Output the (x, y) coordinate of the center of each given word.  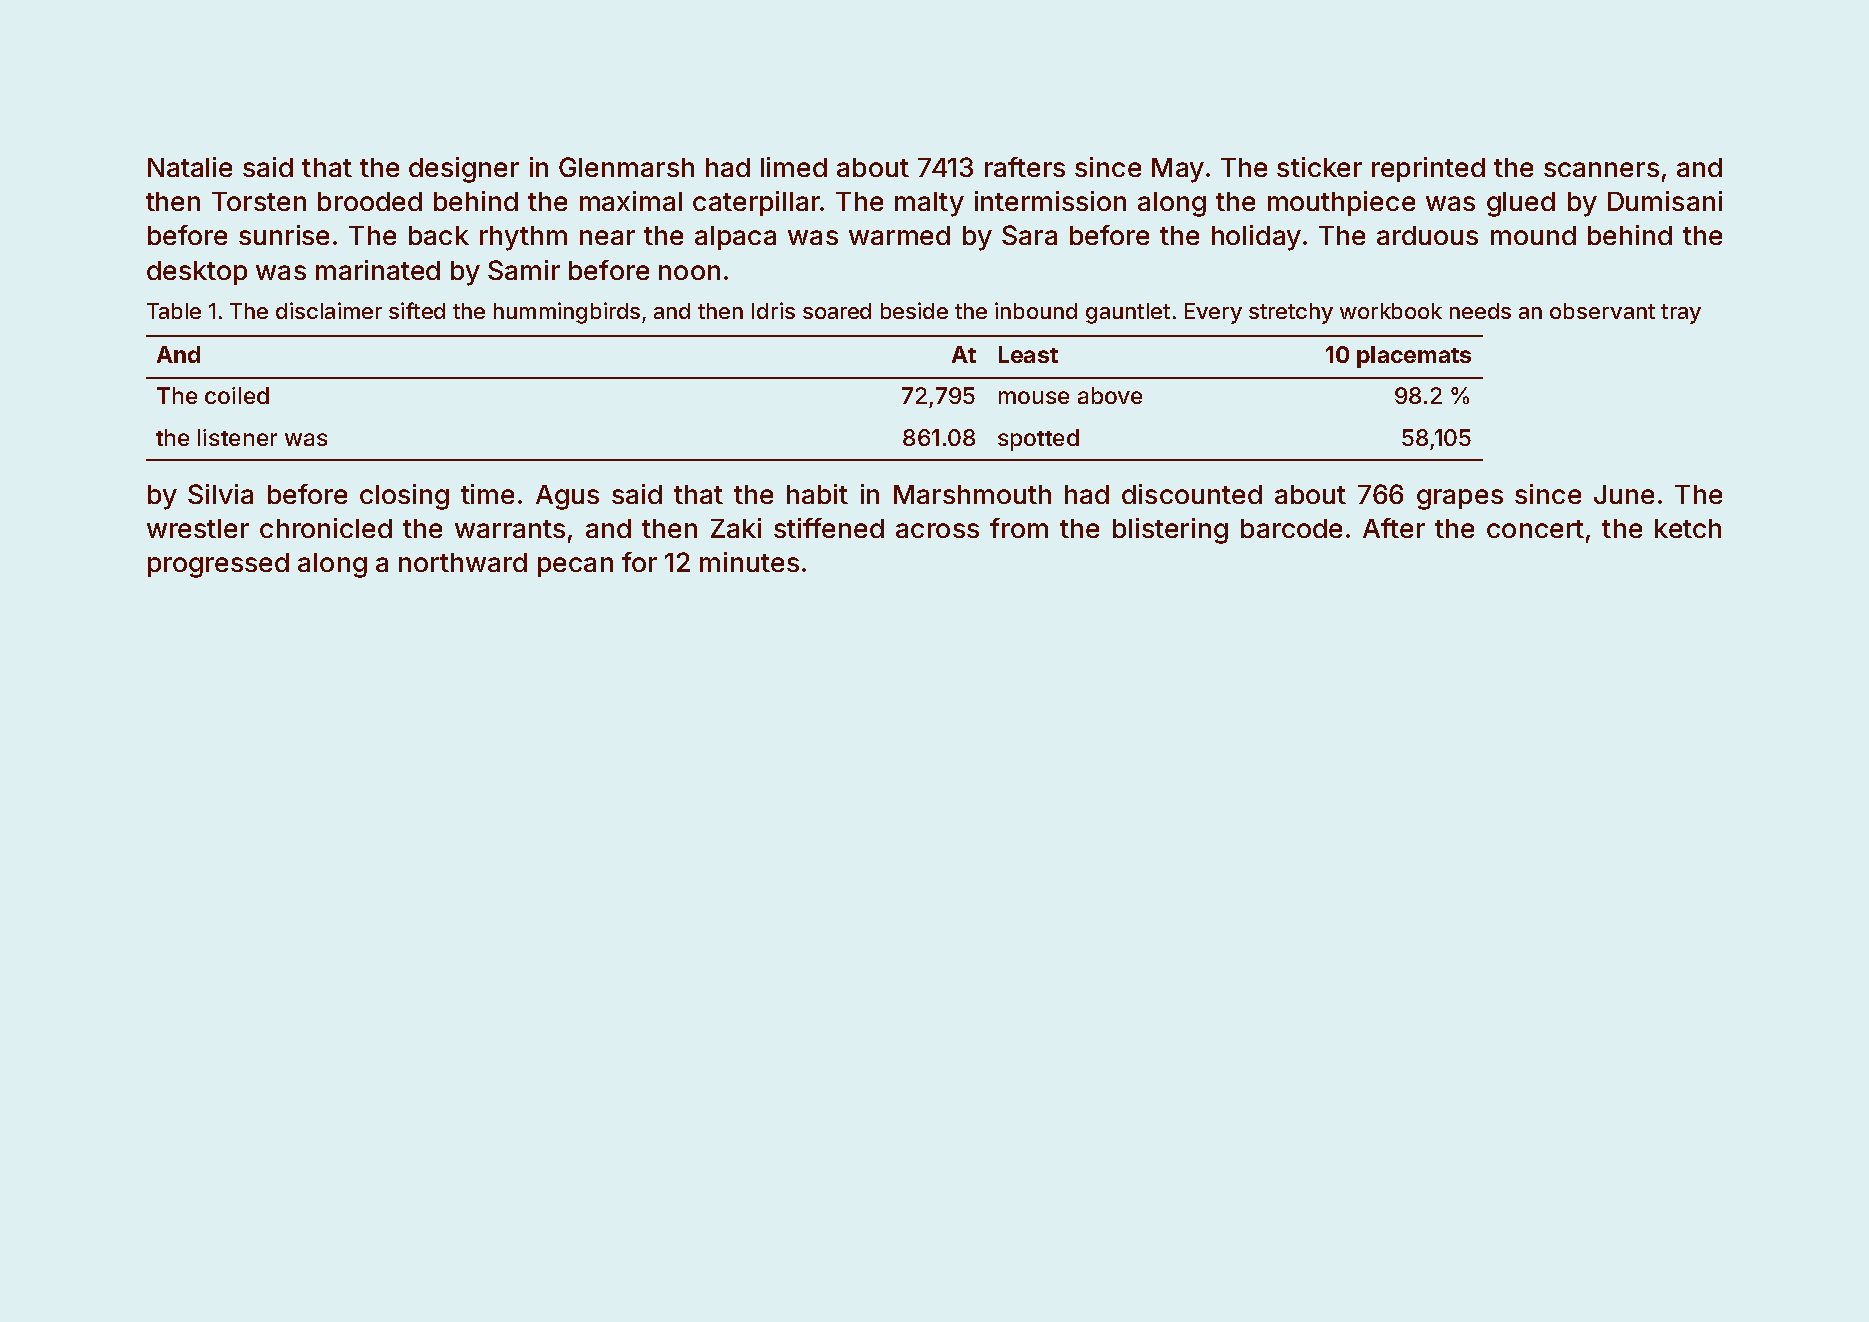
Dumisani (1665, 201)
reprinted (1428, 169)
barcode (1291, 528)
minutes (749, 562)
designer (464, 170)
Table (174, 311)
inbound (1036, 310)
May (1178, 170)
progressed (218, 565)
